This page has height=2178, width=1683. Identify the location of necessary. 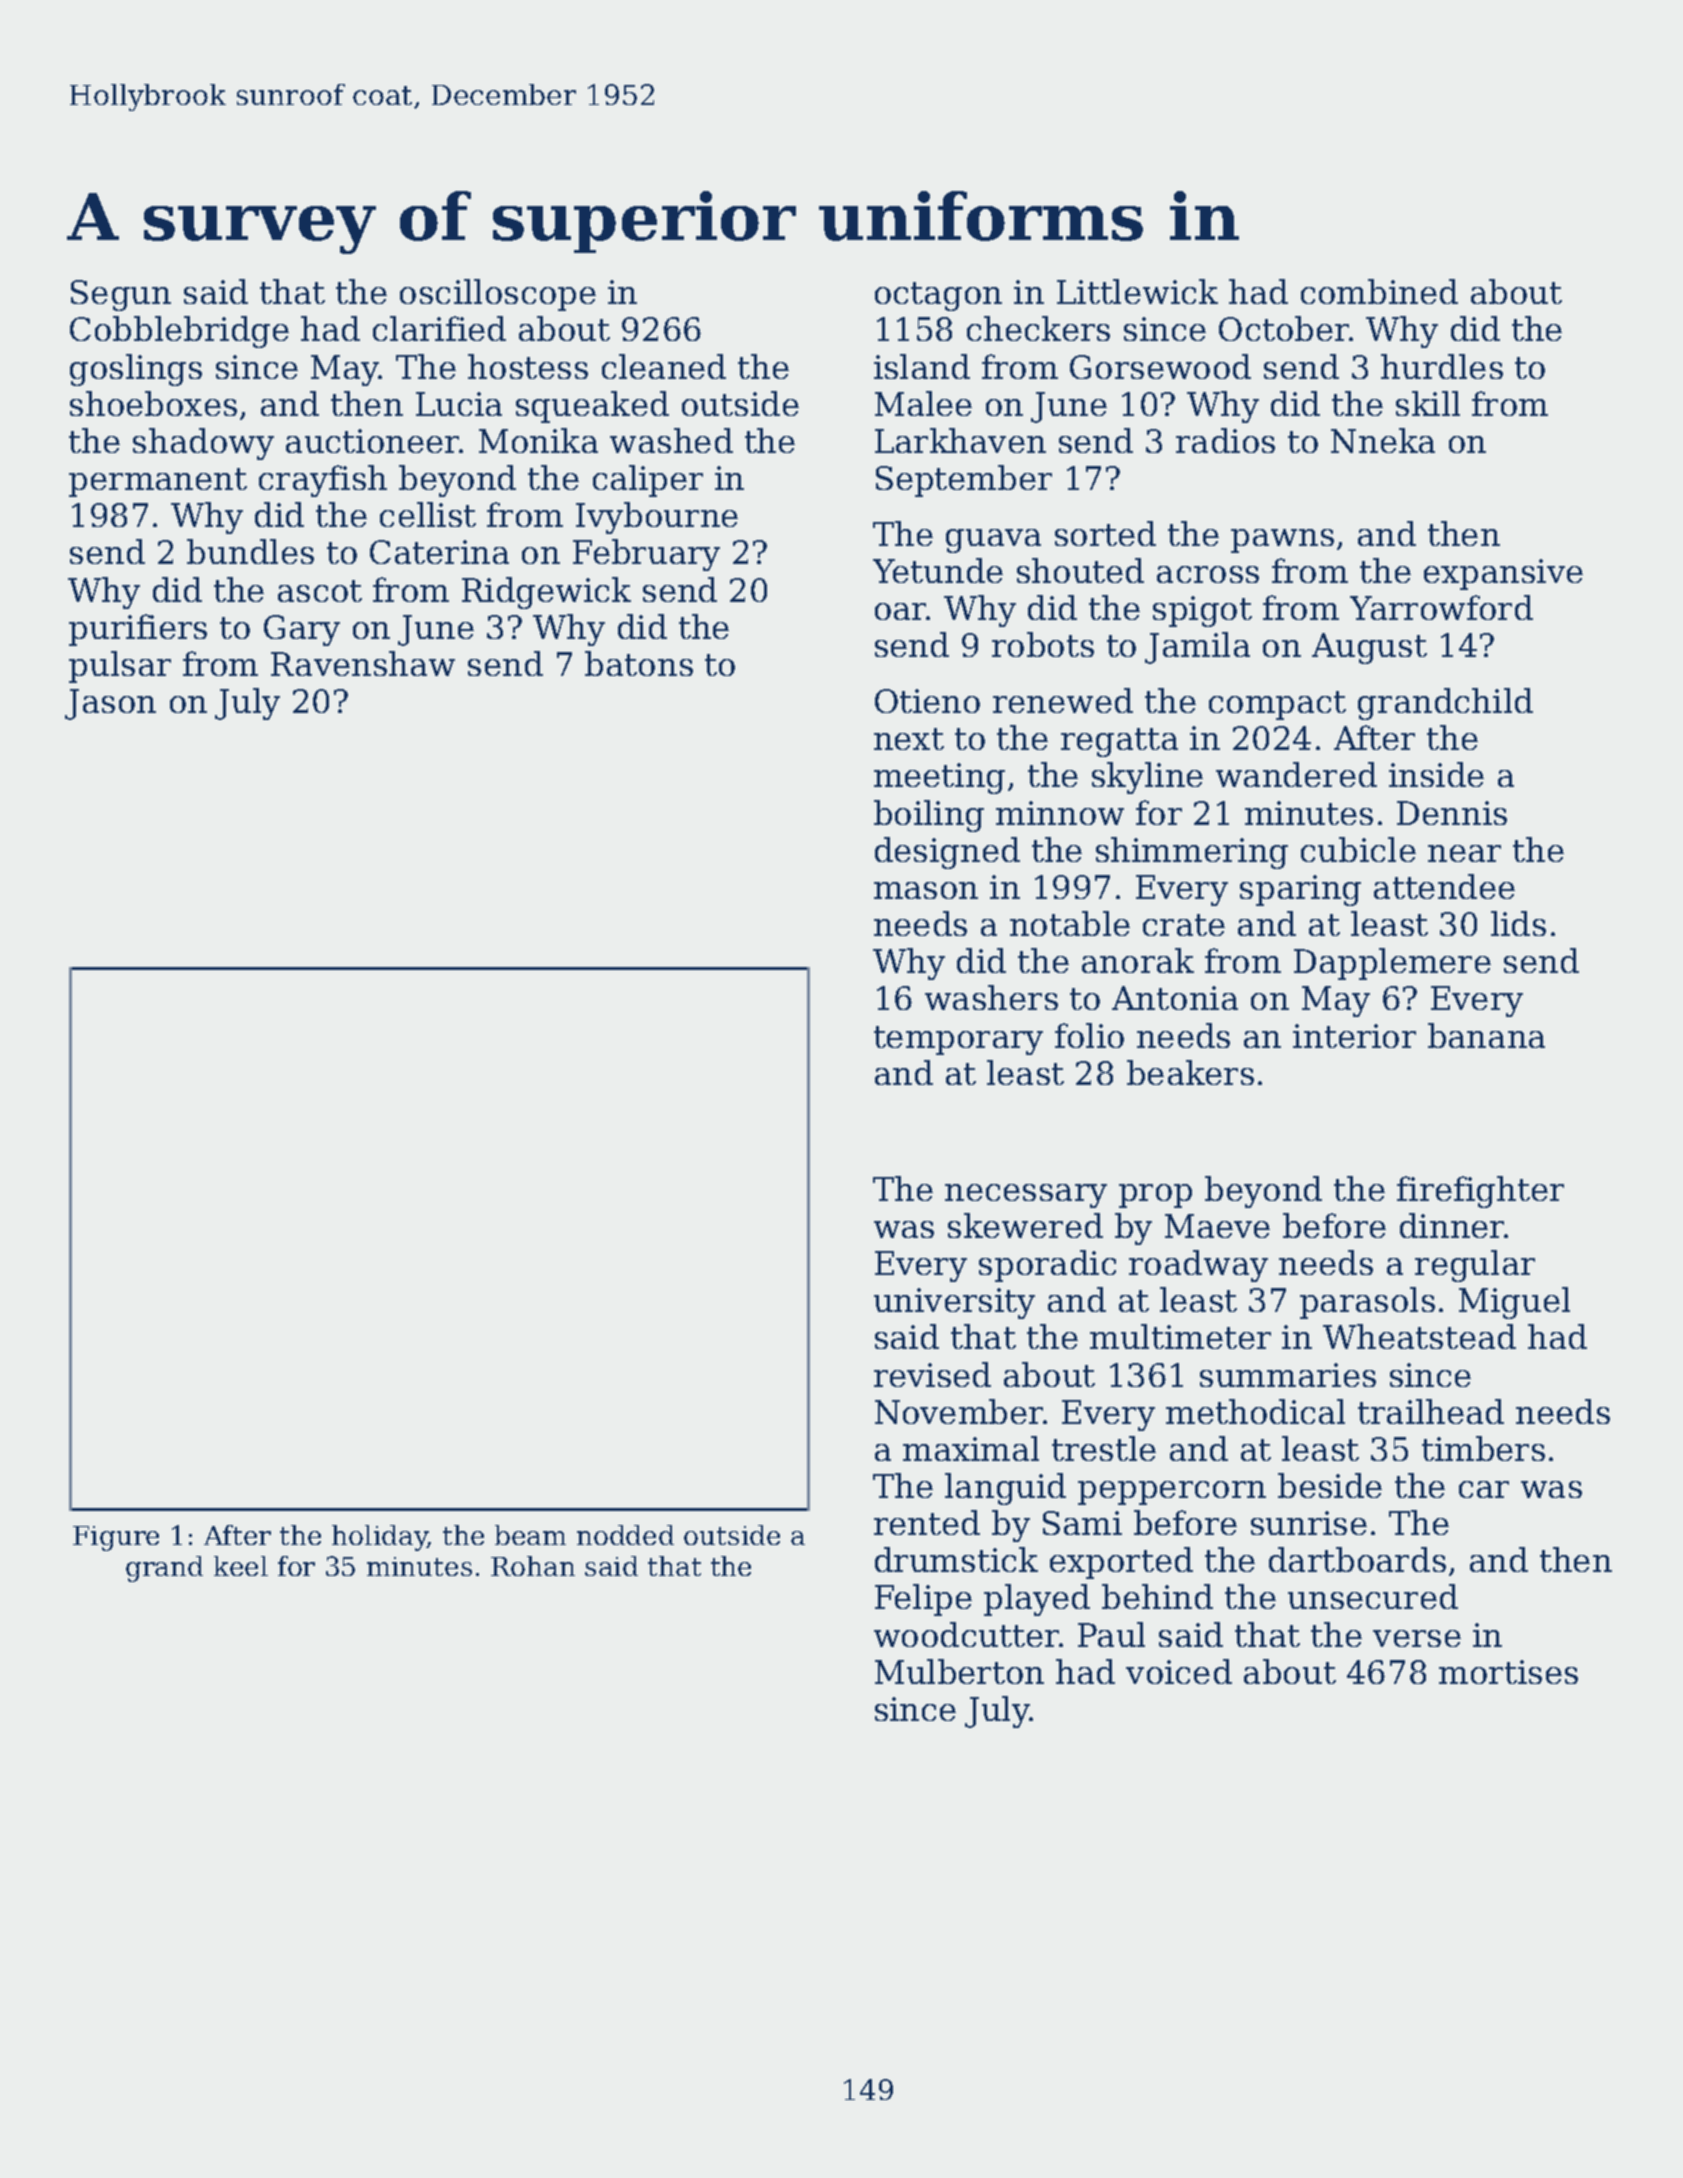
(1026, 1196).
